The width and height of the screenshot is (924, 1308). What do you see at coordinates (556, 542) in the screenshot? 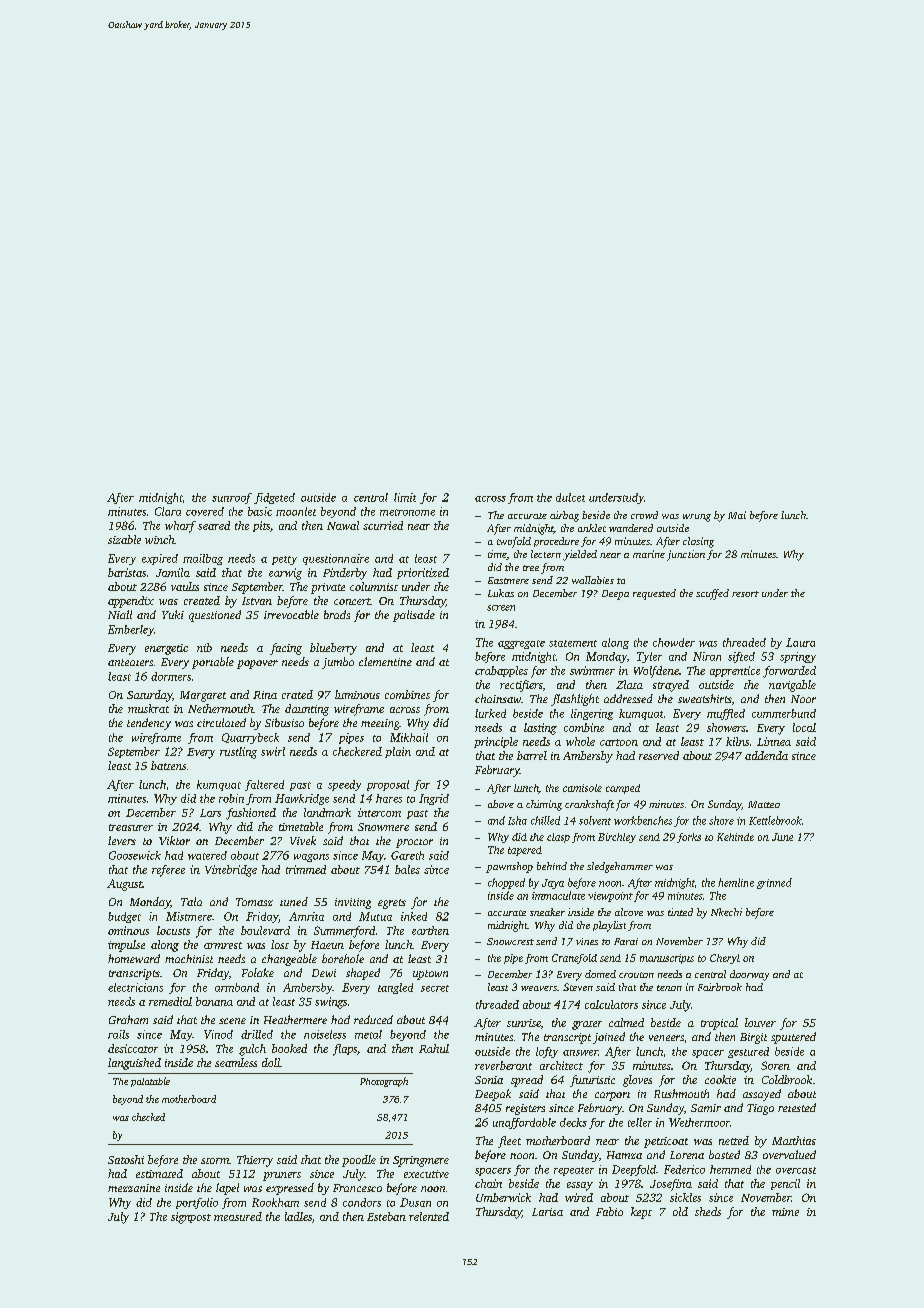
I see `procedure` at bounding box center [556, 542].
